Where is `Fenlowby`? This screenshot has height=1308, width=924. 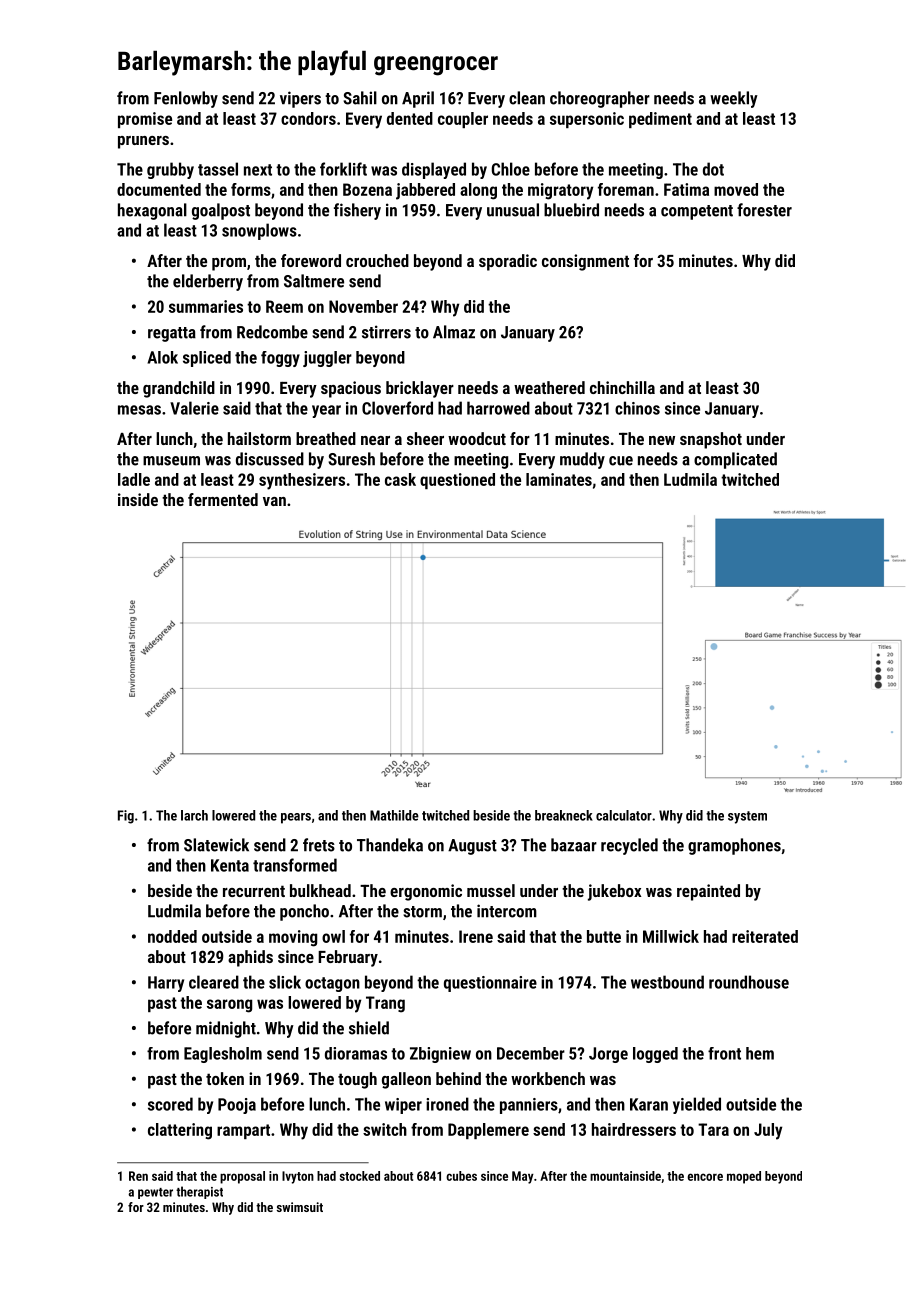 Fenlowby is located at coordinates (186, 99).
